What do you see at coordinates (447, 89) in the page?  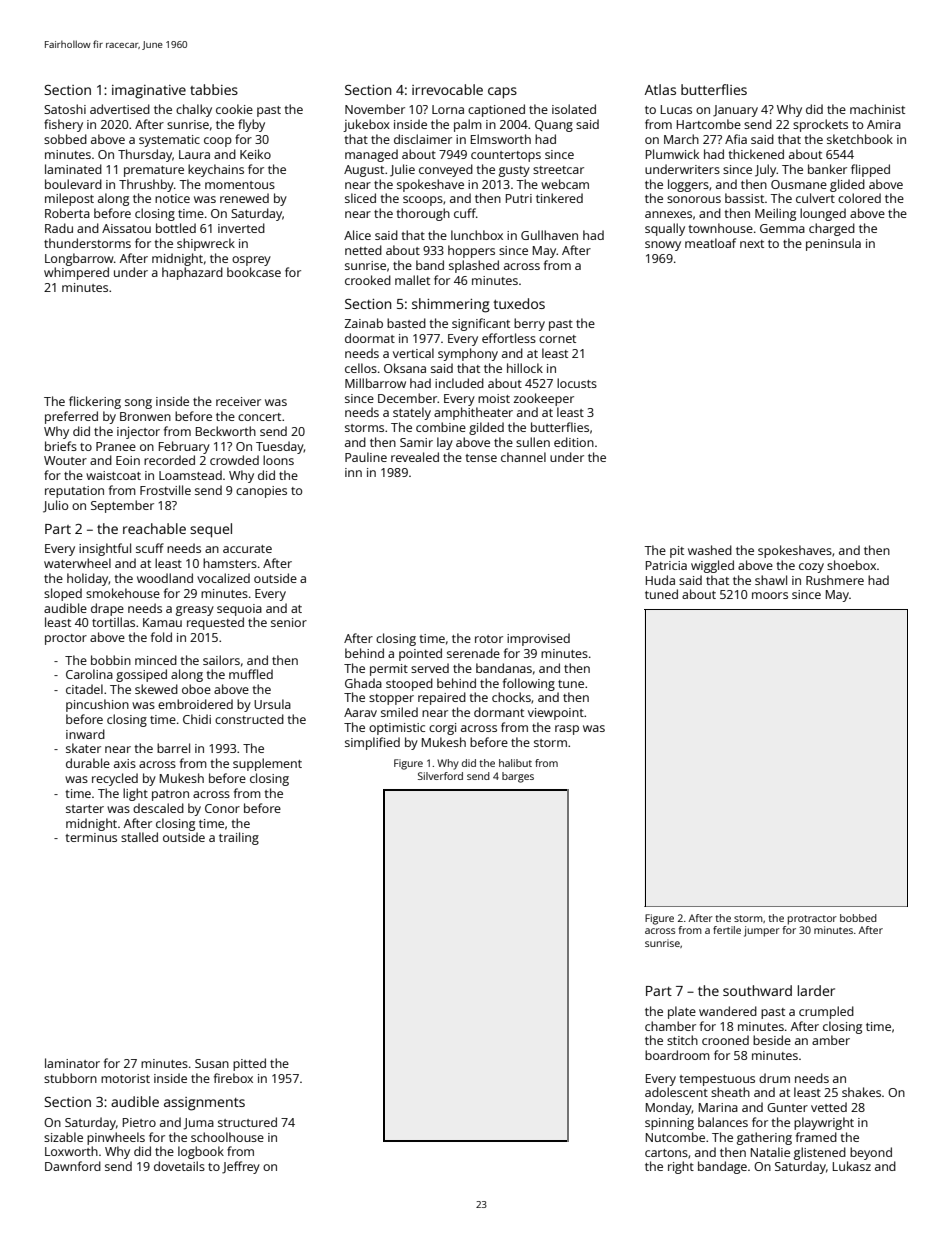 I see `irrevocable` at bounding box center [447, 89].
